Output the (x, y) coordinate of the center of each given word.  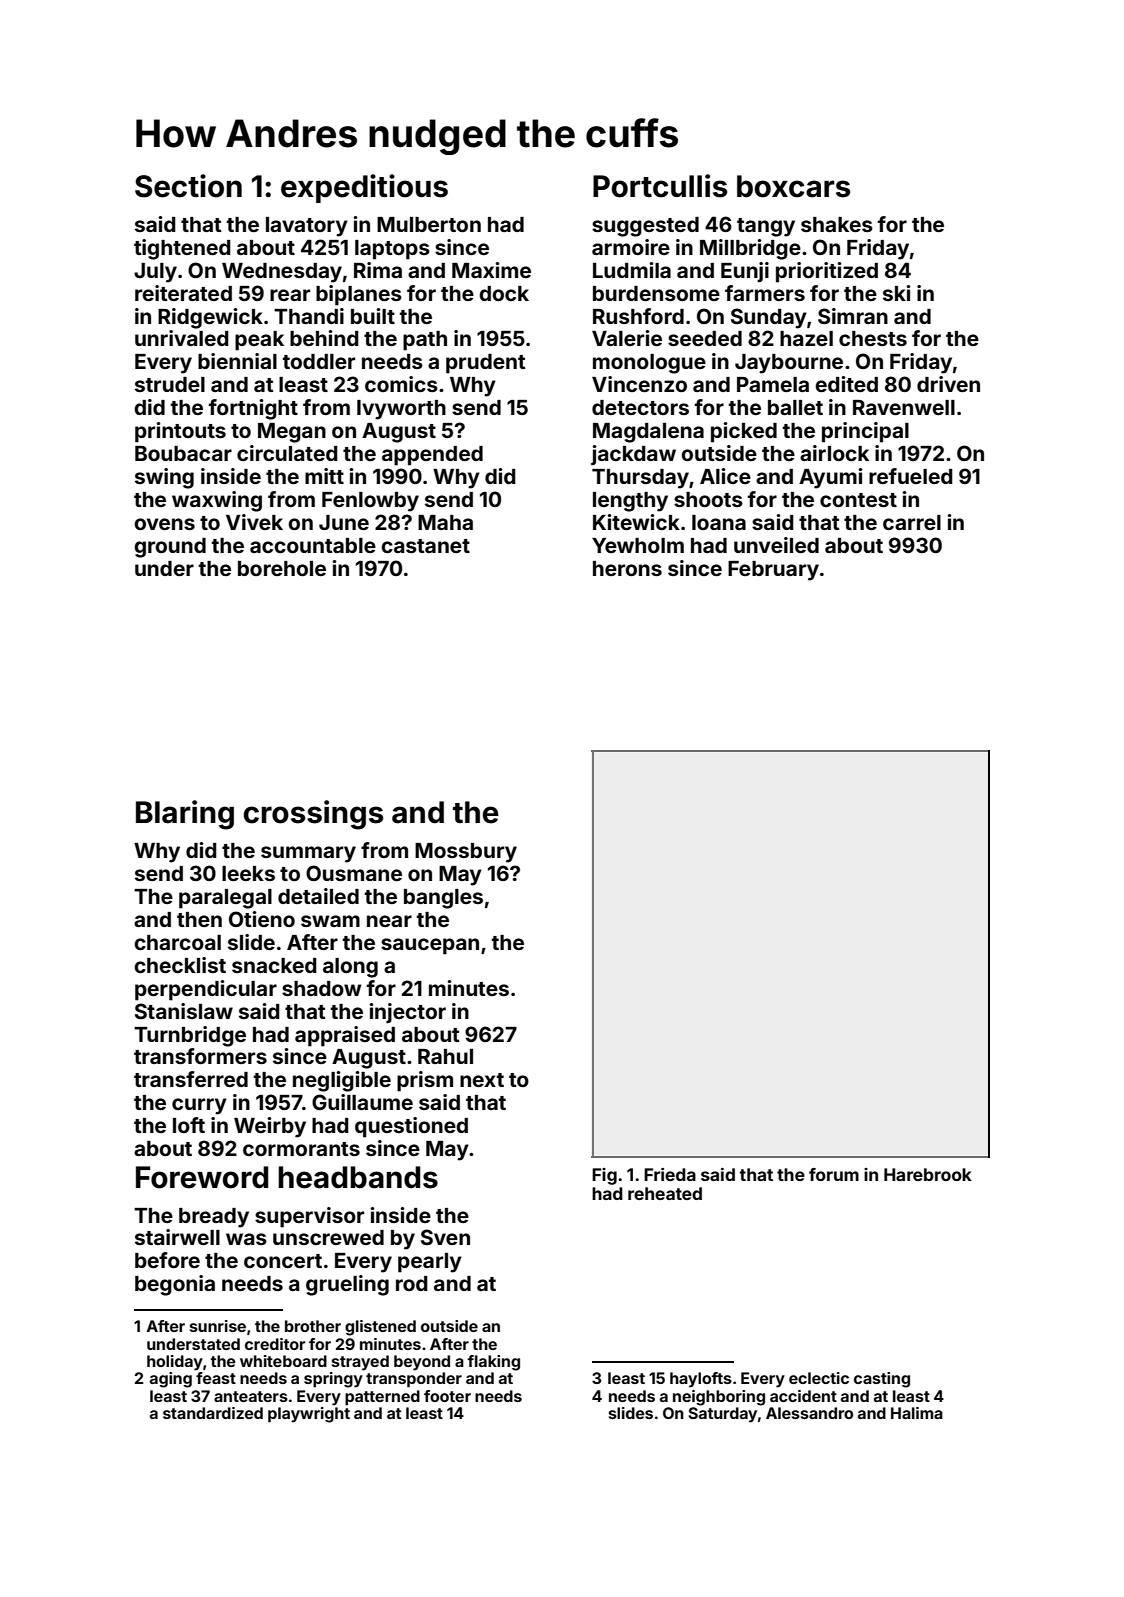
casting (882, 1380)
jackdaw (633, 455)
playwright (309, 1415)
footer (447, 1396)
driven (948, 384)
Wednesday (282, 273)
